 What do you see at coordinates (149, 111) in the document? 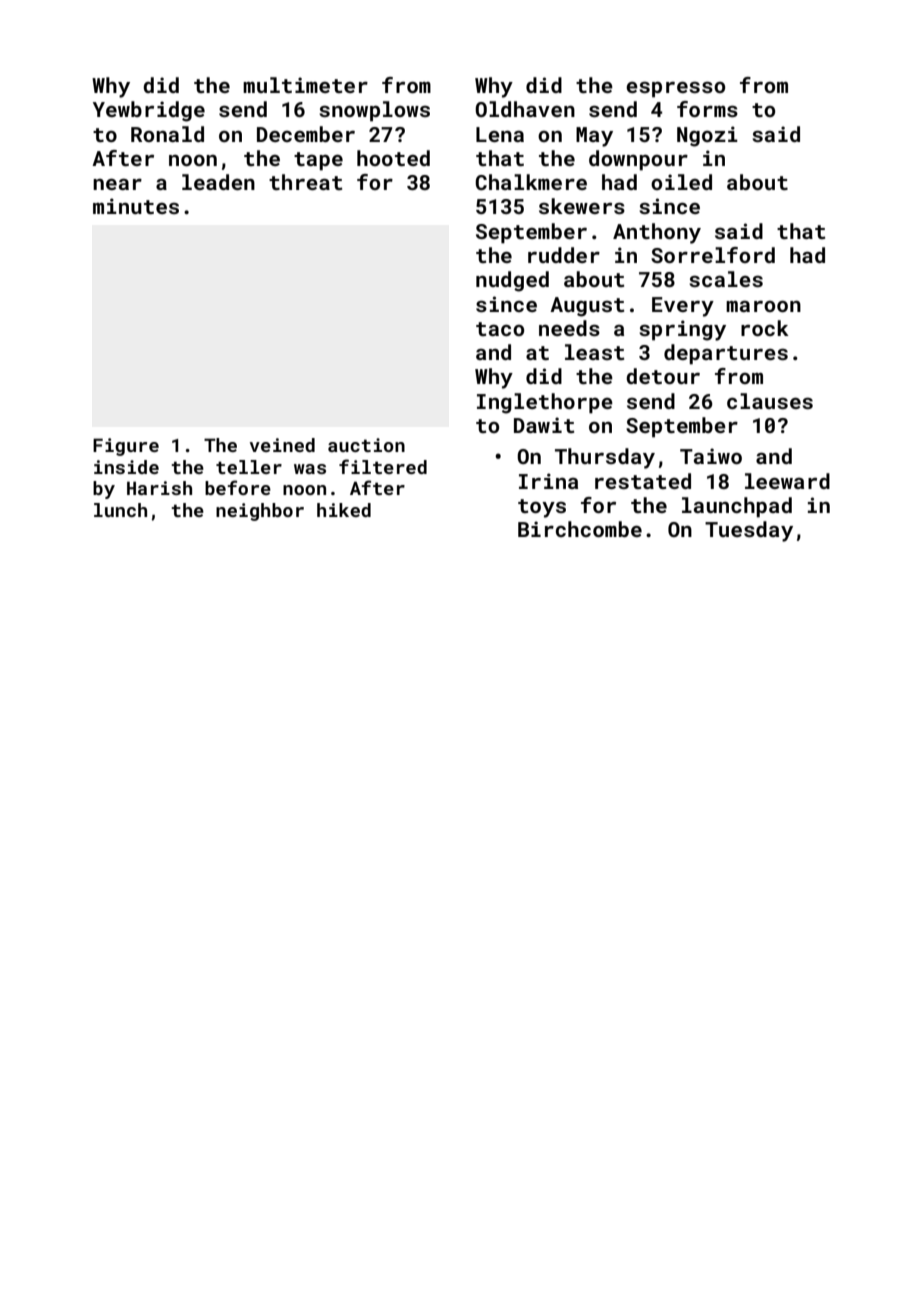
I see `Yewbridge` at bounding box center [149, 111].
